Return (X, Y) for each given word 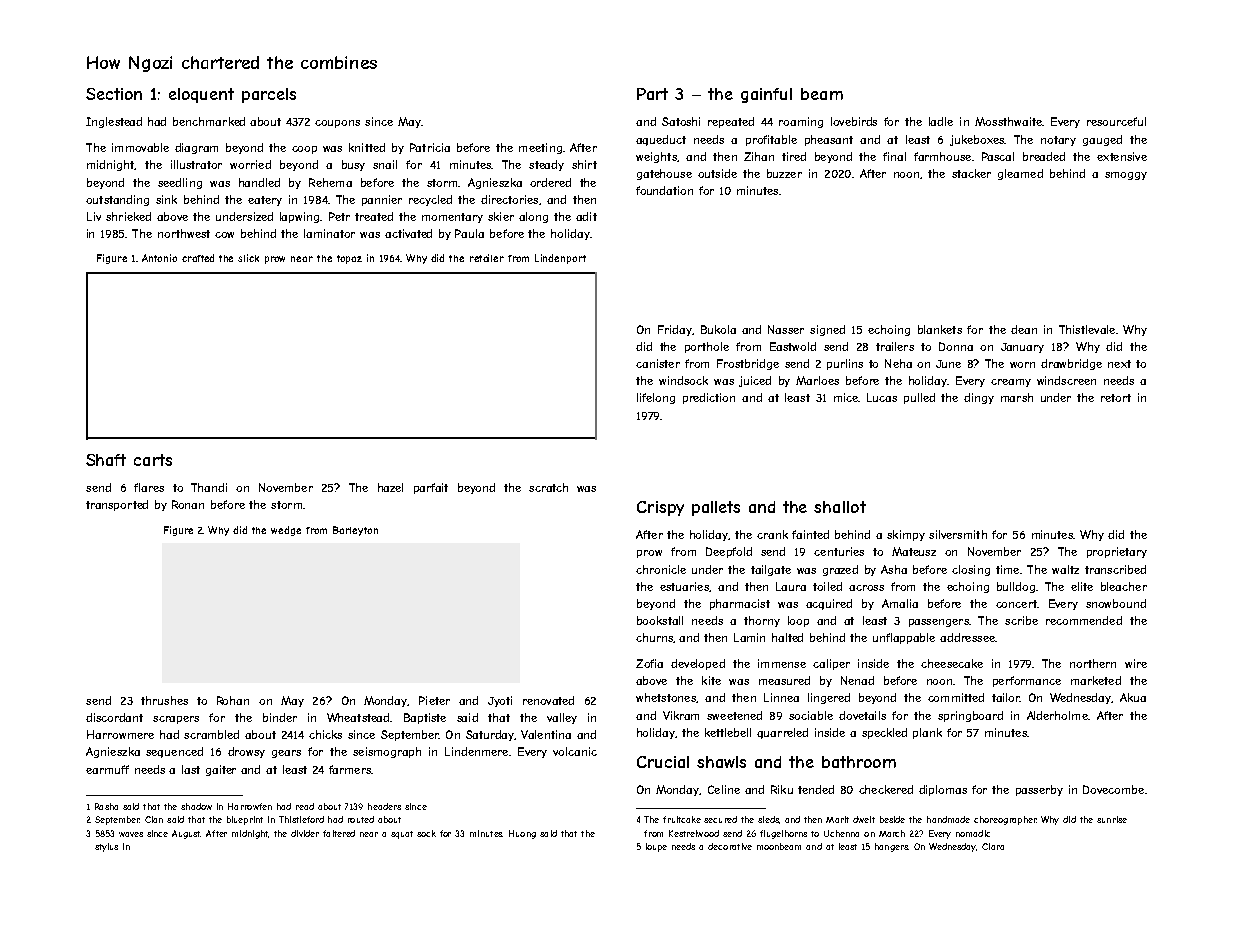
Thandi (209, 487)
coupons (337, 124)
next (1119, 364)
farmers (350, 769)
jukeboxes (977, 140)
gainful (766, 95)
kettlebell (728, 732)
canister (658, 363)
